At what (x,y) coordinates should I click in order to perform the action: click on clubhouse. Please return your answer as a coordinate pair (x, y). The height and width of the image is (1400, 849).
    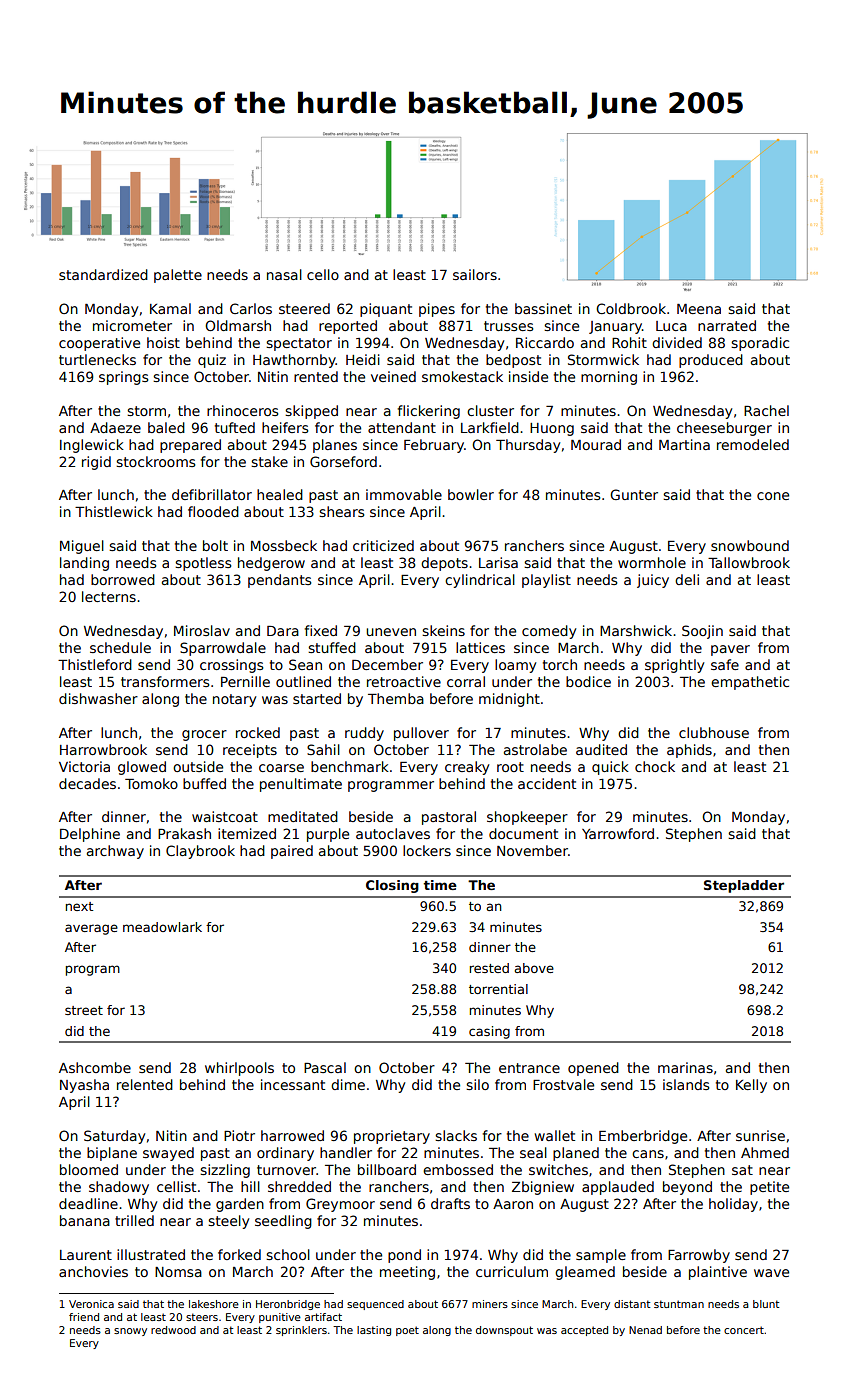
    Looking at the image, I should click on (714, 732).
